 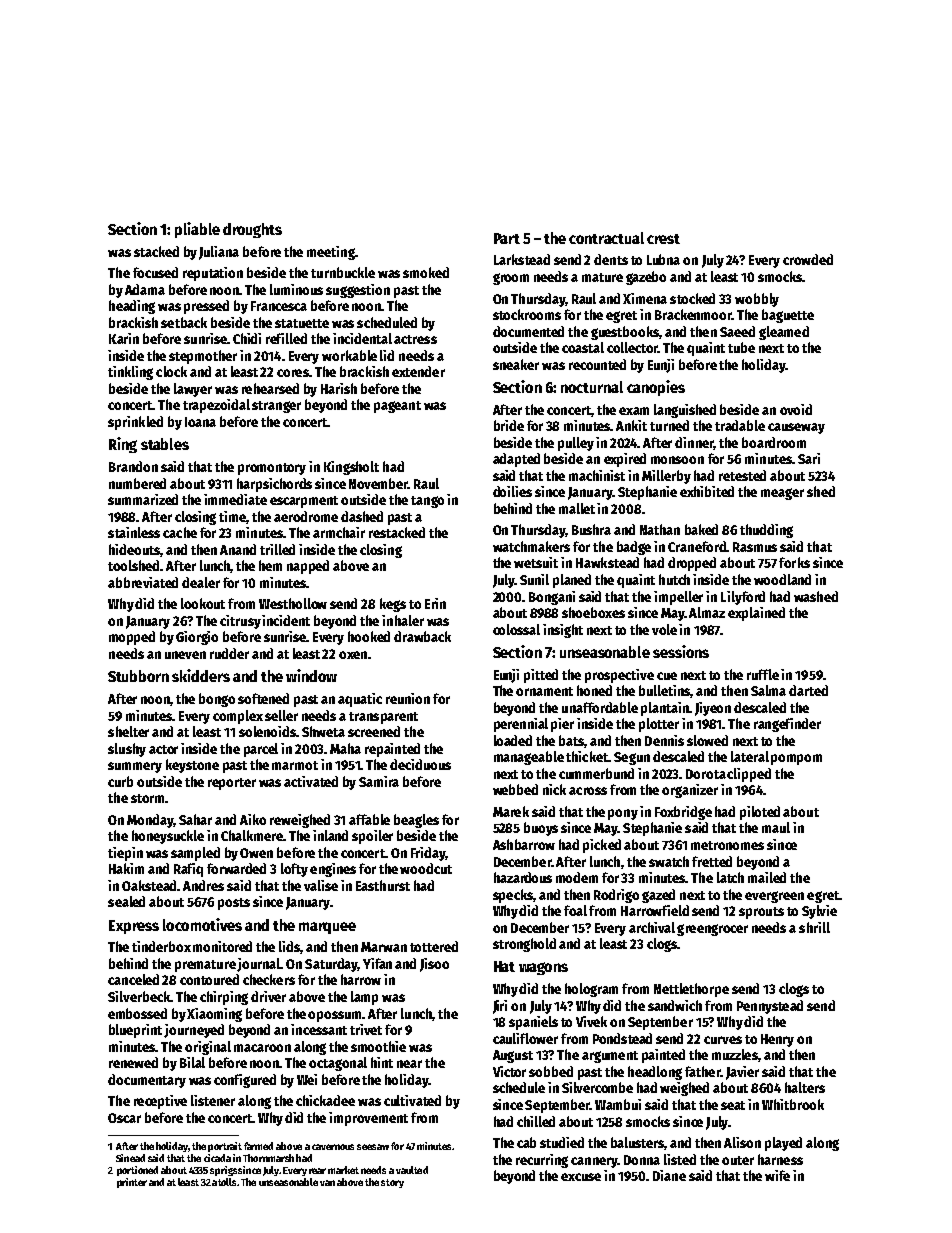 What do you see at coordinates (663, 239) in the page?
I see `crest` at bounding box center [663, 239].
